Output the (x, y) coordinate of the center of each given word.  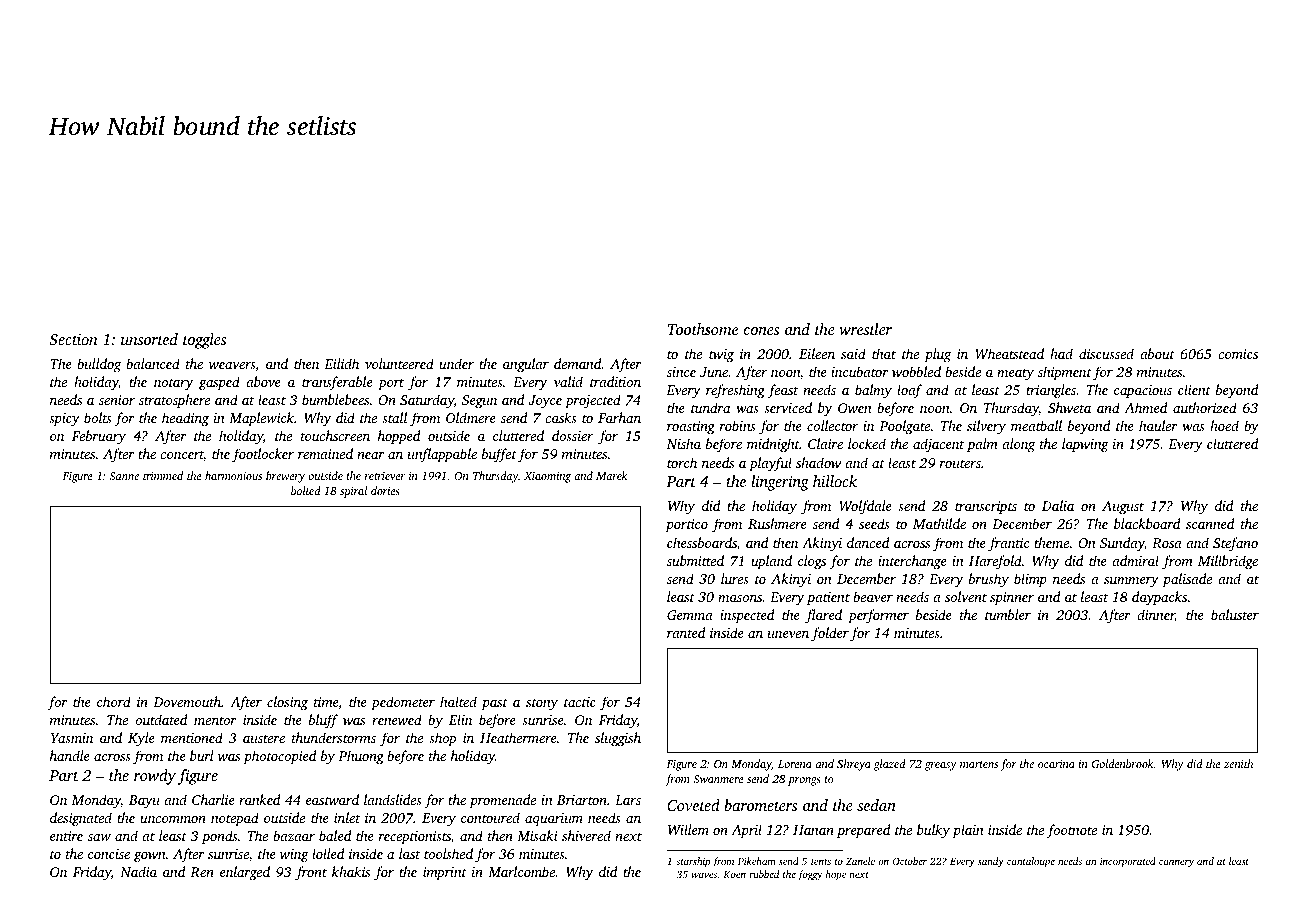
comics (1238, 354)
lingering (780, 483)
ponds (220, 837)
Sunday (1122, 544)
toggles (204, 341)
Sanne (124, 476)
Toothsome (703, 329)
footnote (1072, 831)
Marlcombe (521, 871)
